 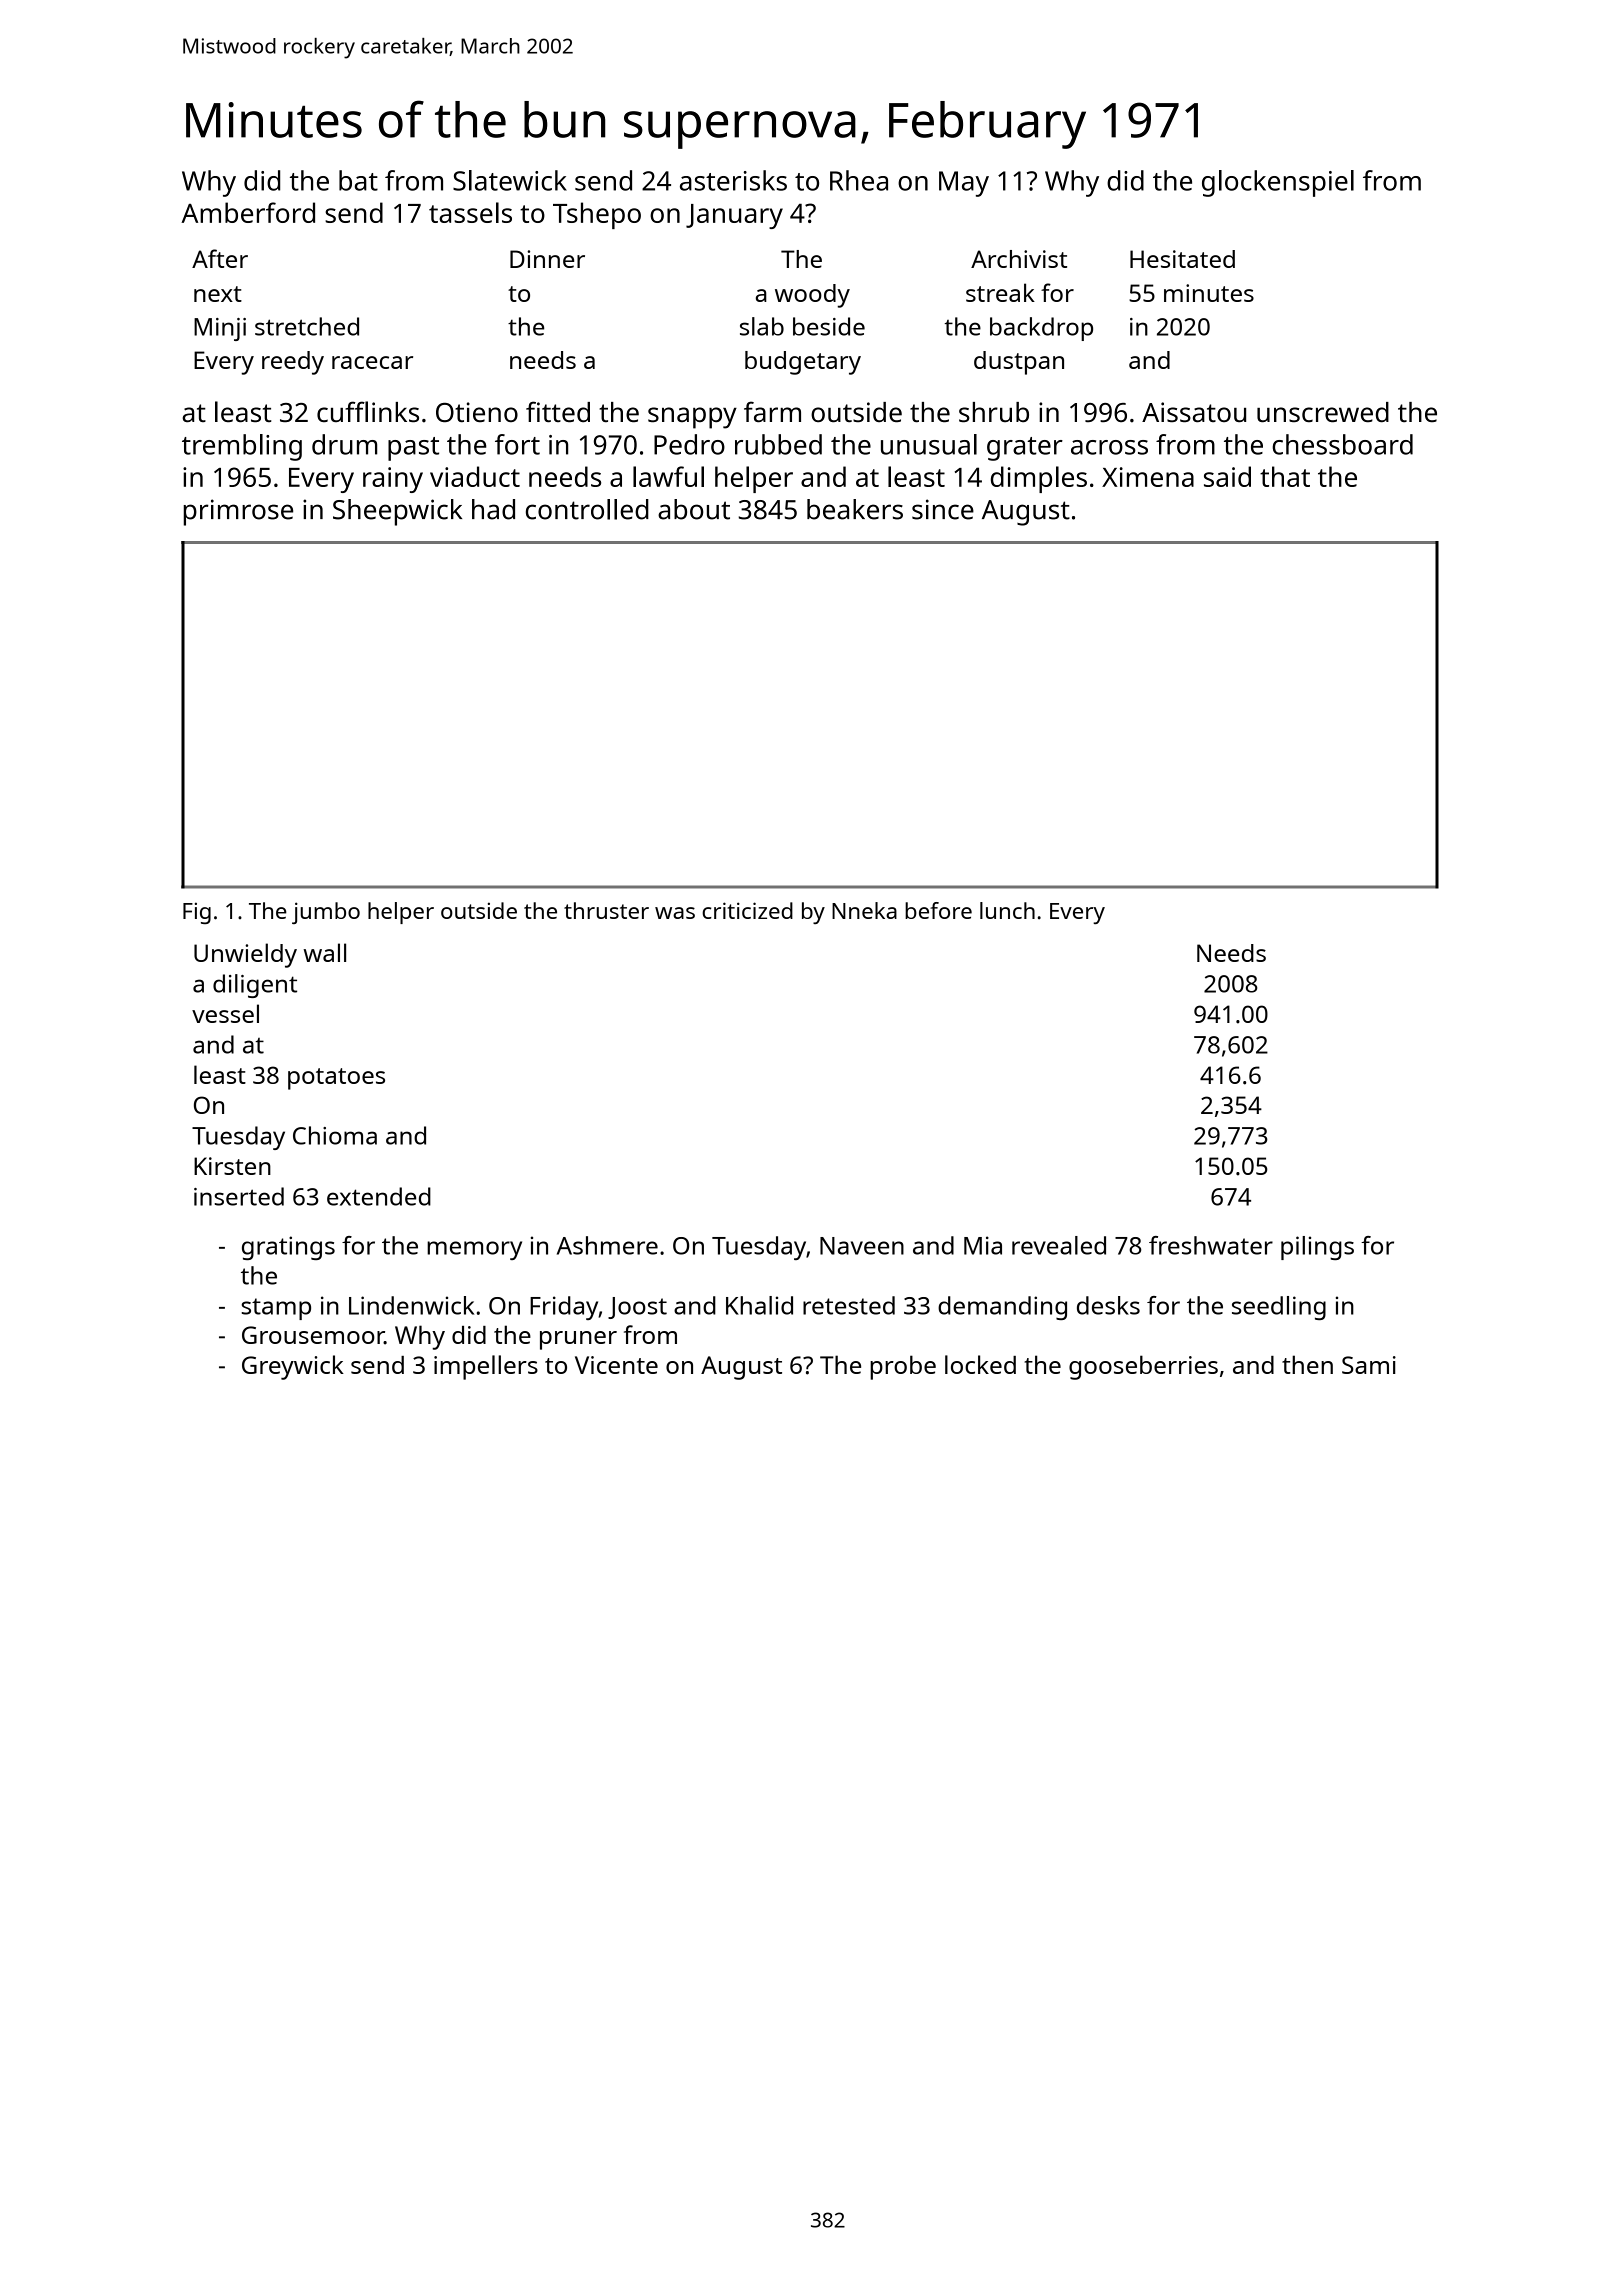 What do you see at coordinates (938, 910) in the screenshot?
I see `before` at bounding box center [938, 910].
